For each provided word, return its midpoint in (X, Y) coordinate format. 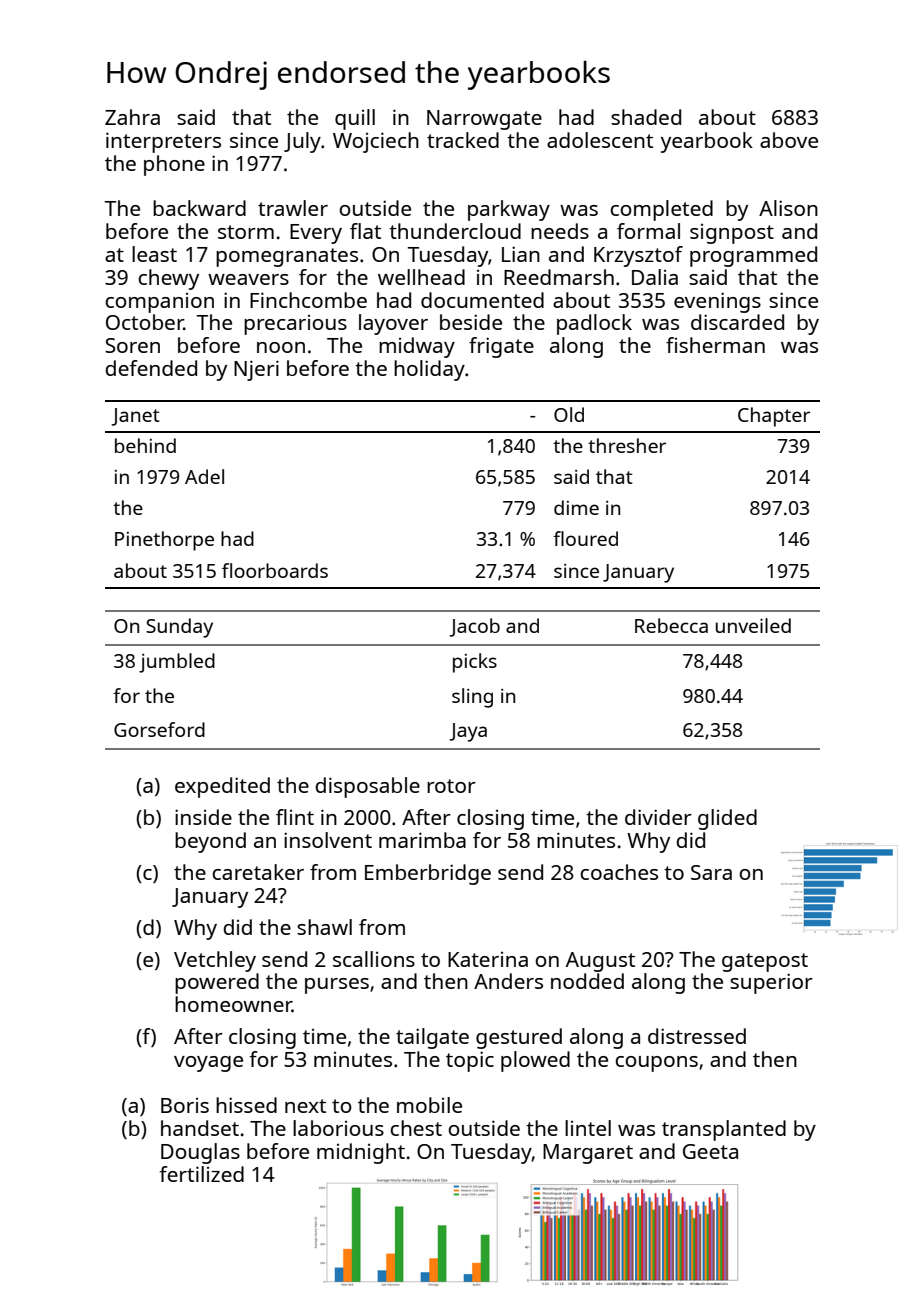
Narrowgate (484, 120)
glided (727, 819)
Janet (135, 417)
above (789, 140)
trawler (293, 208)
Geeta (710, 1151)
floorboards (275, 570)
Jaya (468, 732)
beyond (210, 842)
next (305, 1106)
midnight (361, 1153)
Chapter (774, 417)
